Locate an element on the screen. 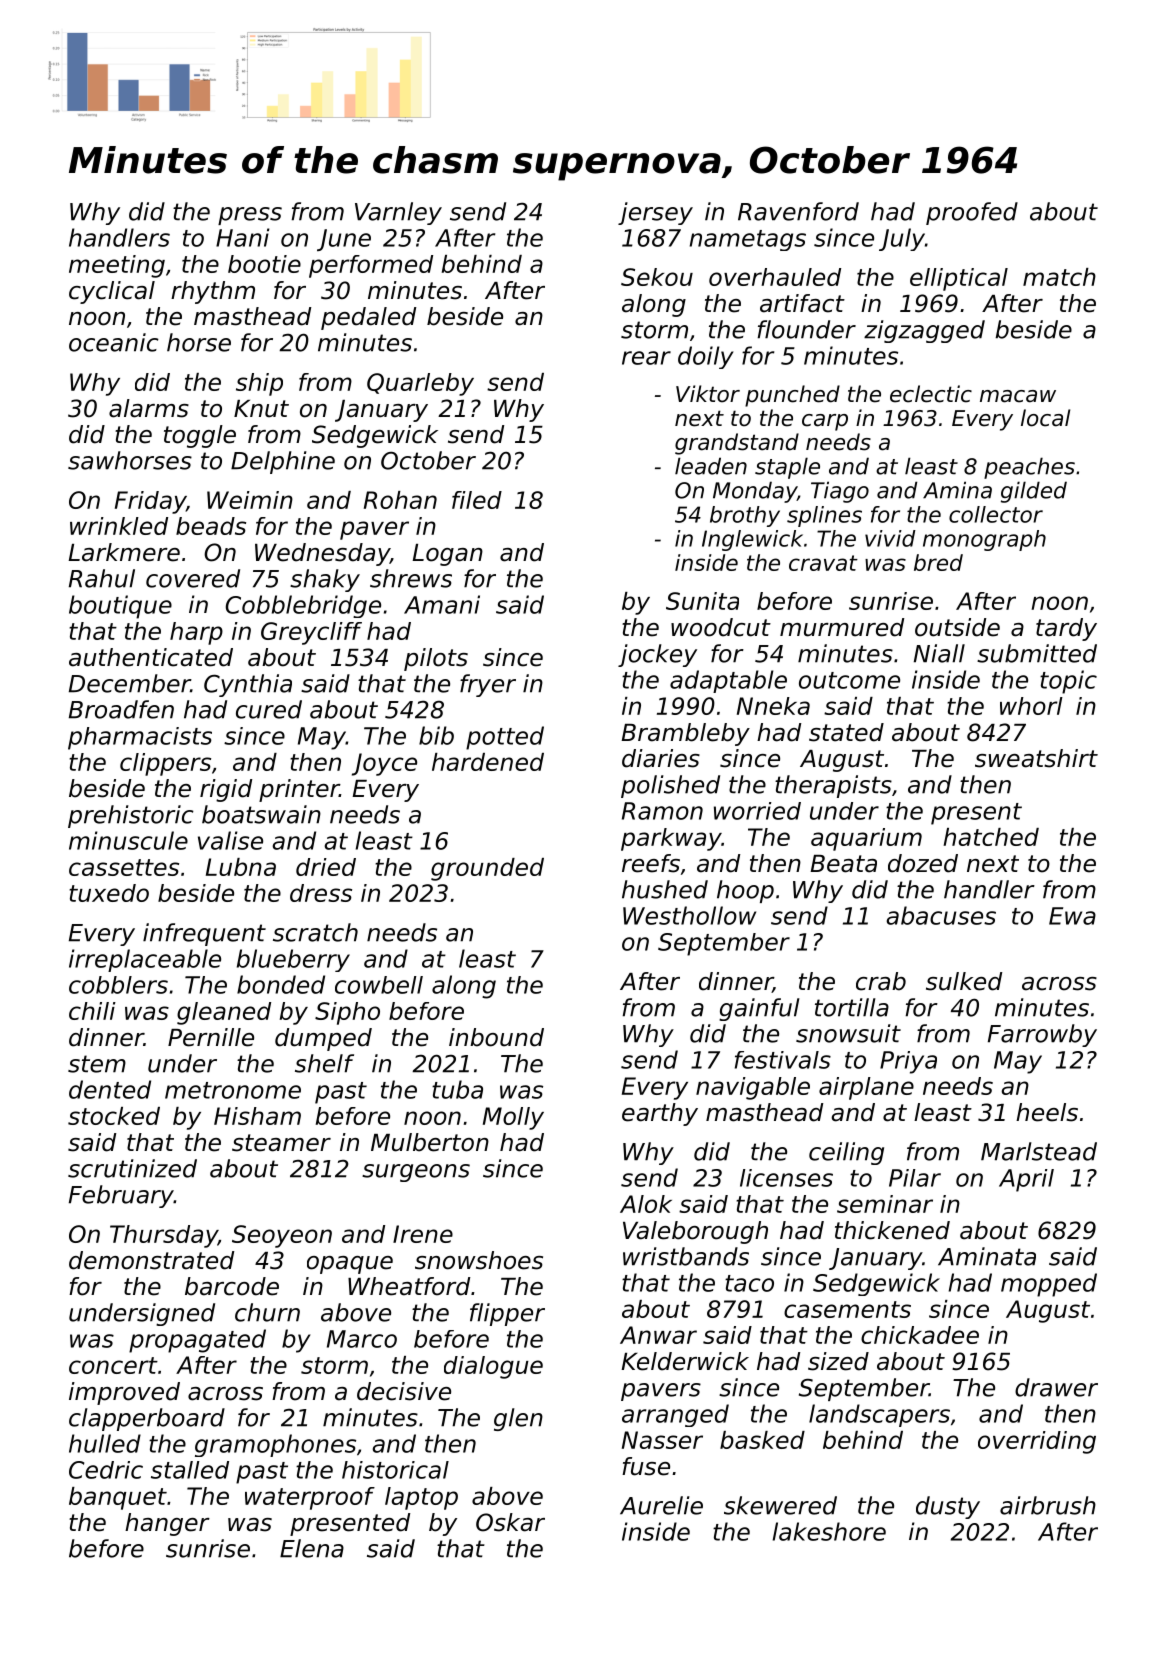 The image size is (1165, 1654). rhythm is located at coordinates (213, 292).
